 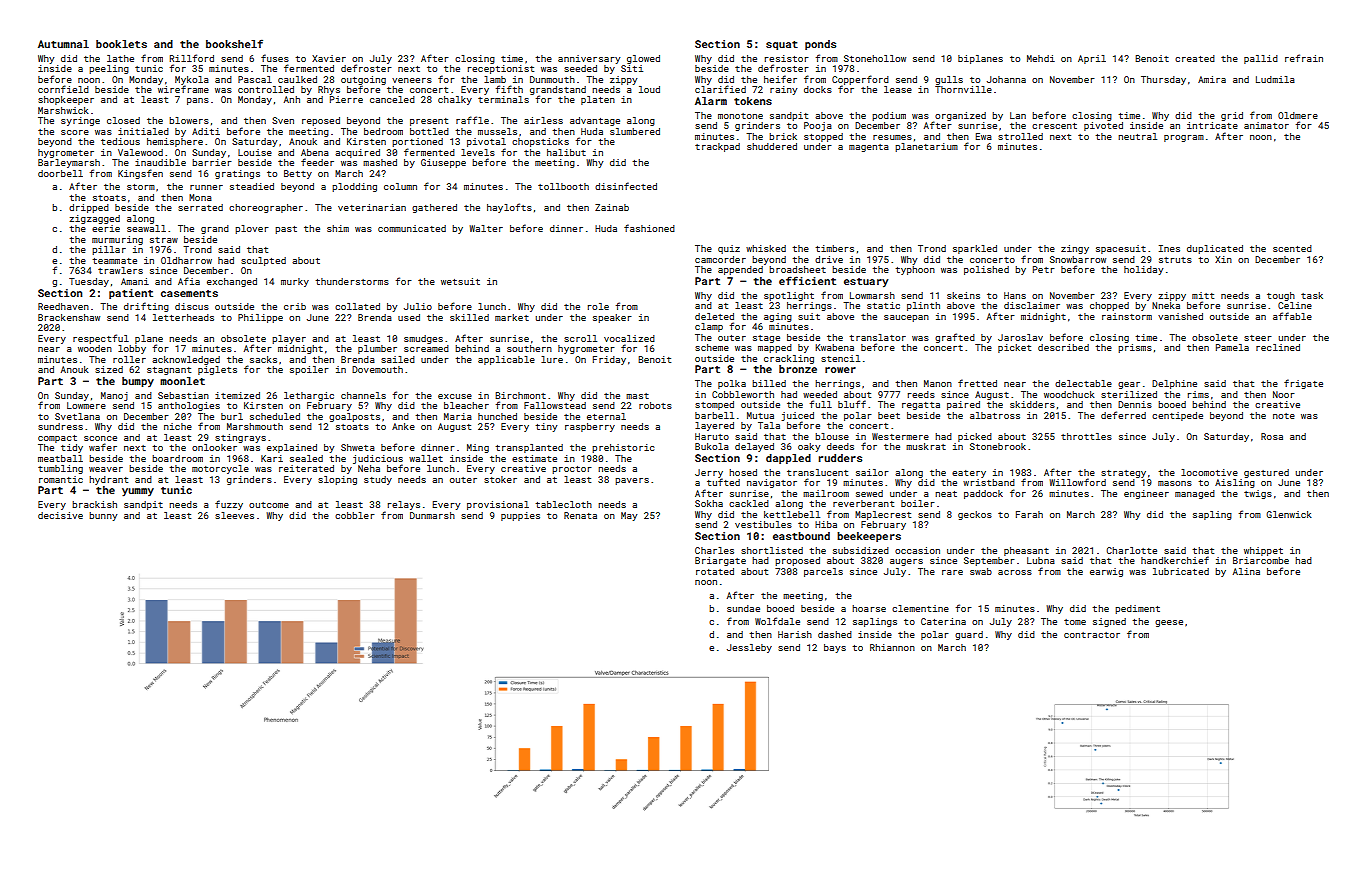 What do you see at coordinates (612, 207) in the screenshot?
I see `Zainab` at bounding box center [612, 207].
